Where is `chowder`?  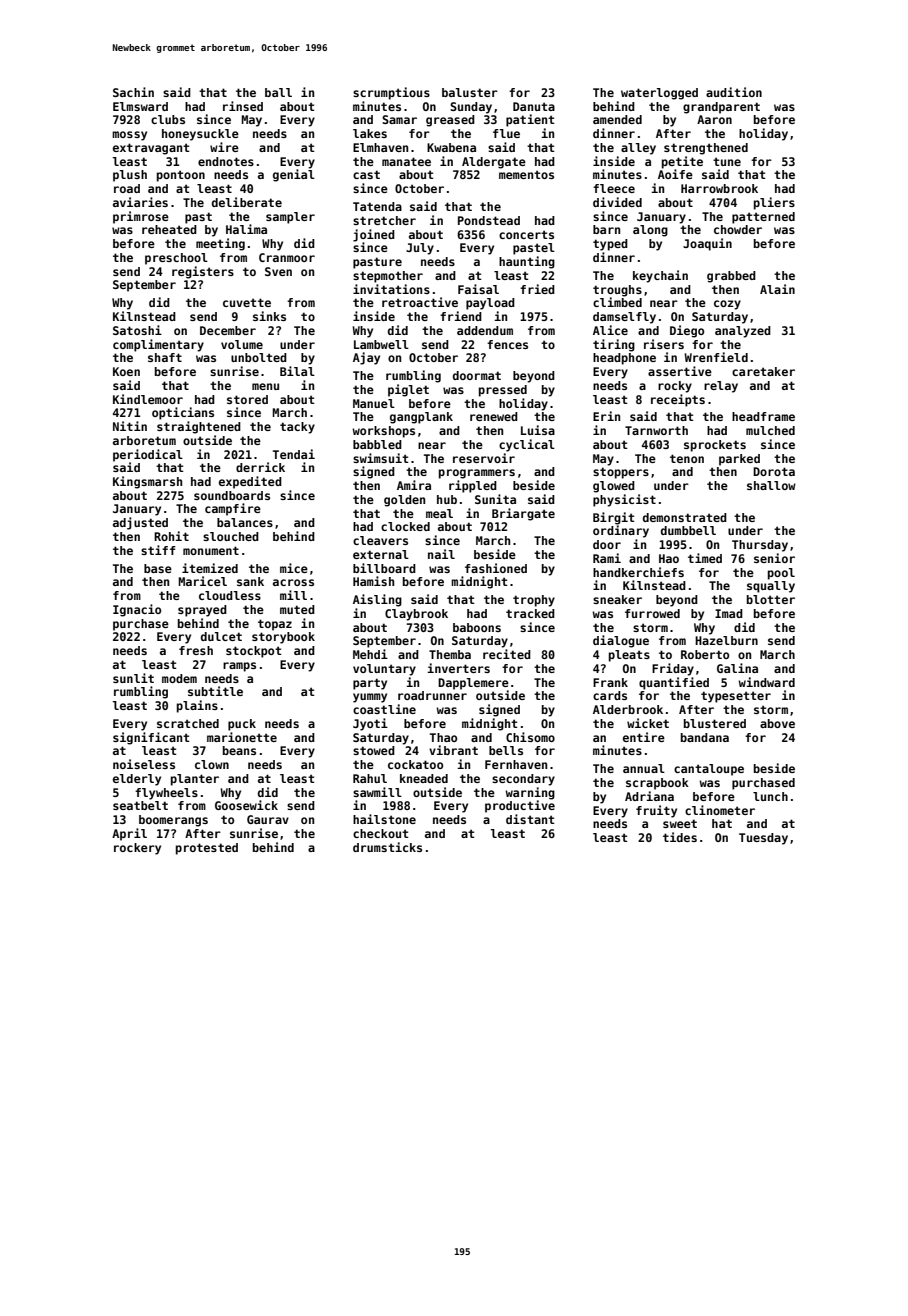
chowder is located at coordinates (738, 229).
